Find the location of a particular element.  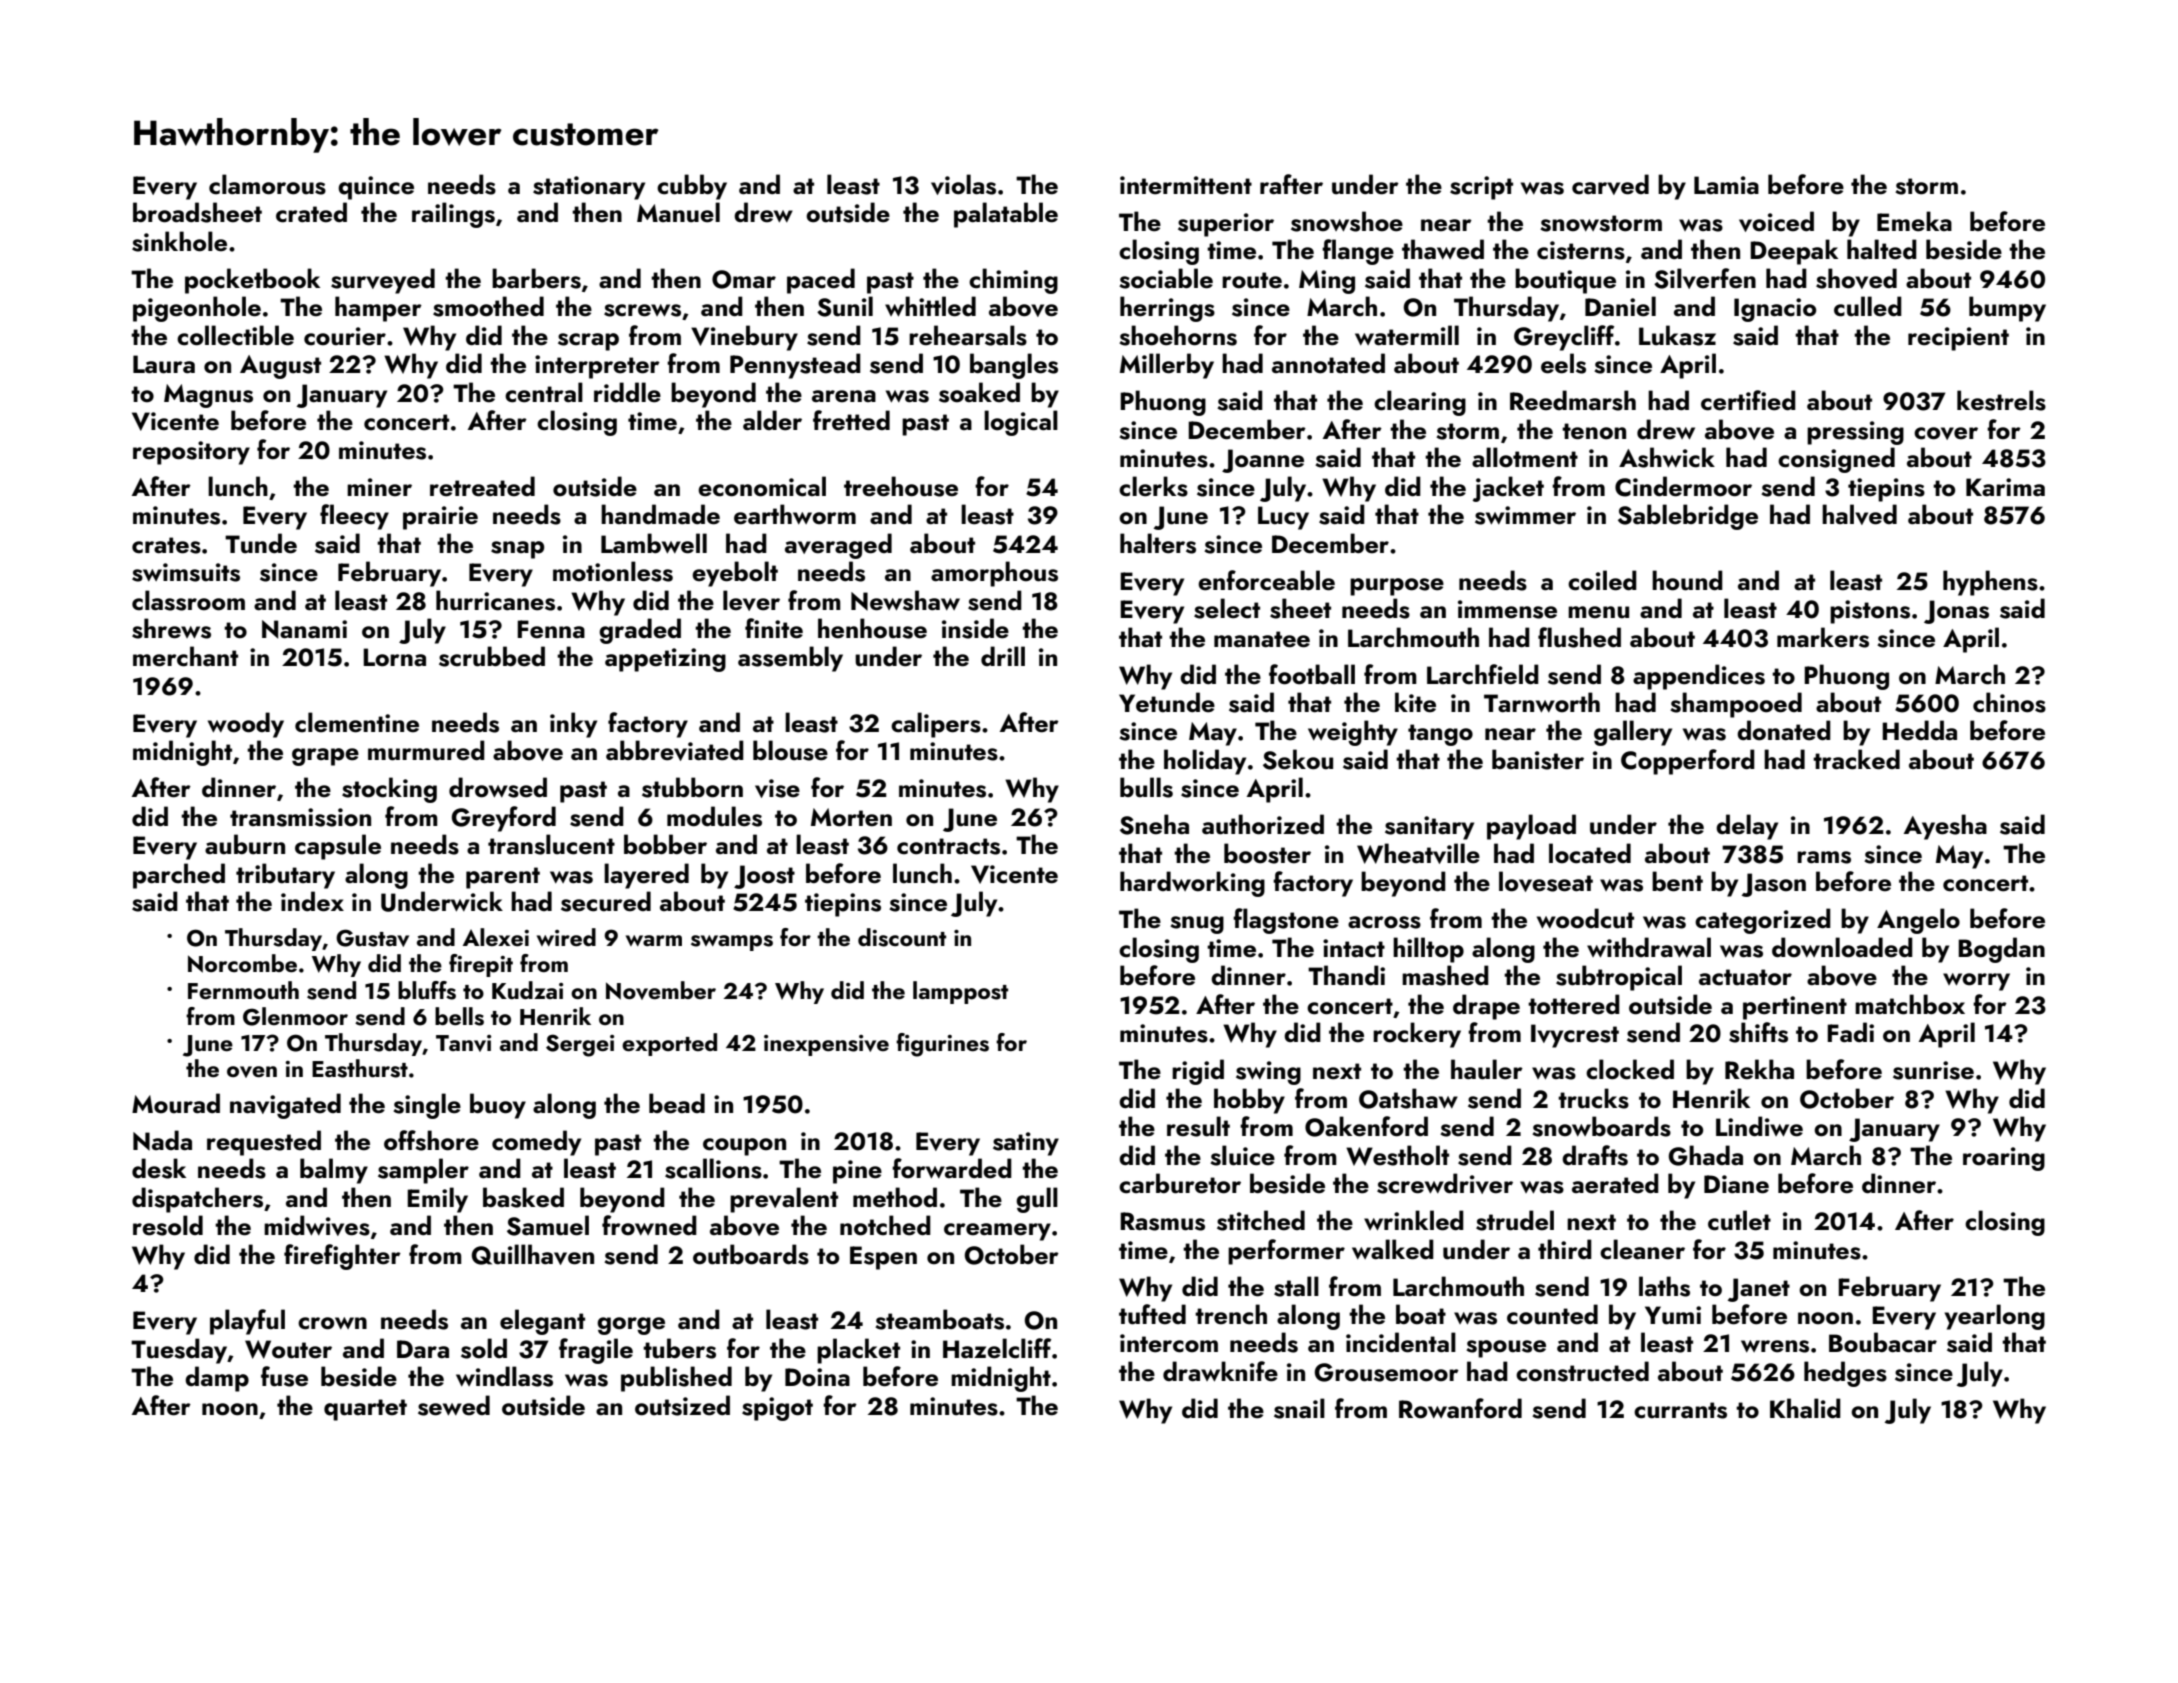

Emeka is located at coordinates (1914, 221).
